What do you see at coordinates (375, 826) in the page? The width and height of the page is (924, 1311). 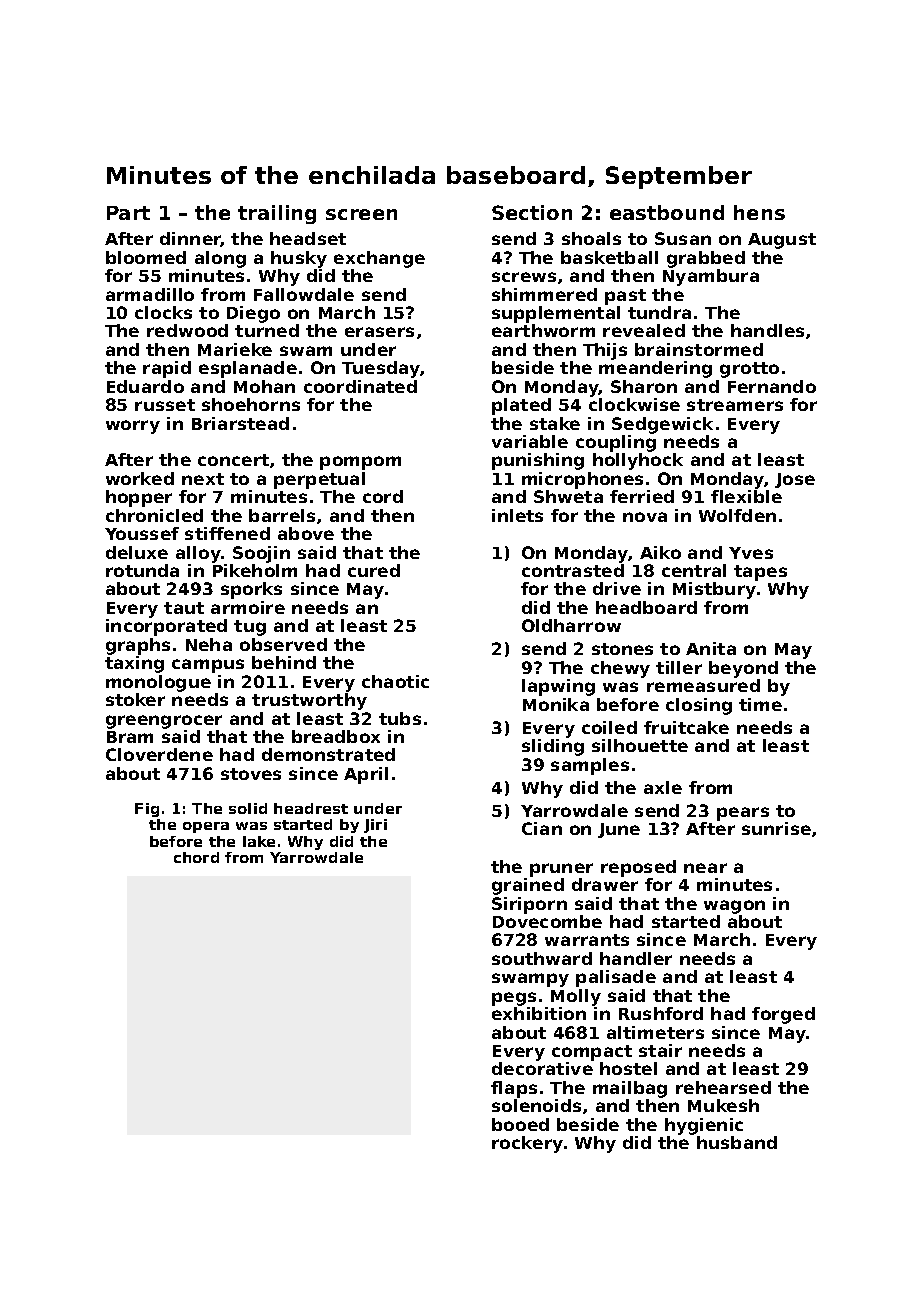 I see `Jiri` at bounding box center [375, 826].
